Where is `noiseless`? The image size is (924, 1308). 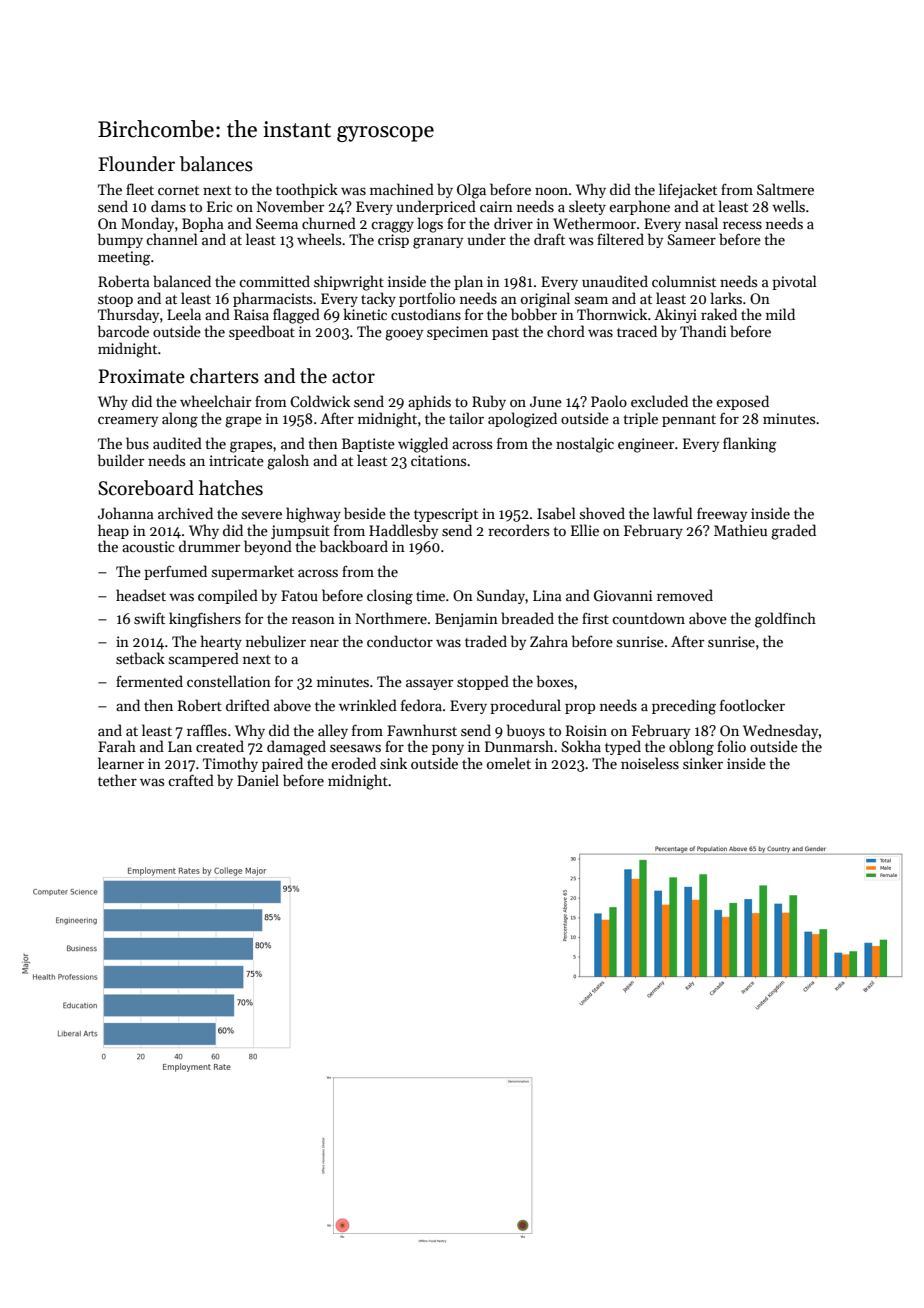 noiseless is located at coordinates (650, 763).
